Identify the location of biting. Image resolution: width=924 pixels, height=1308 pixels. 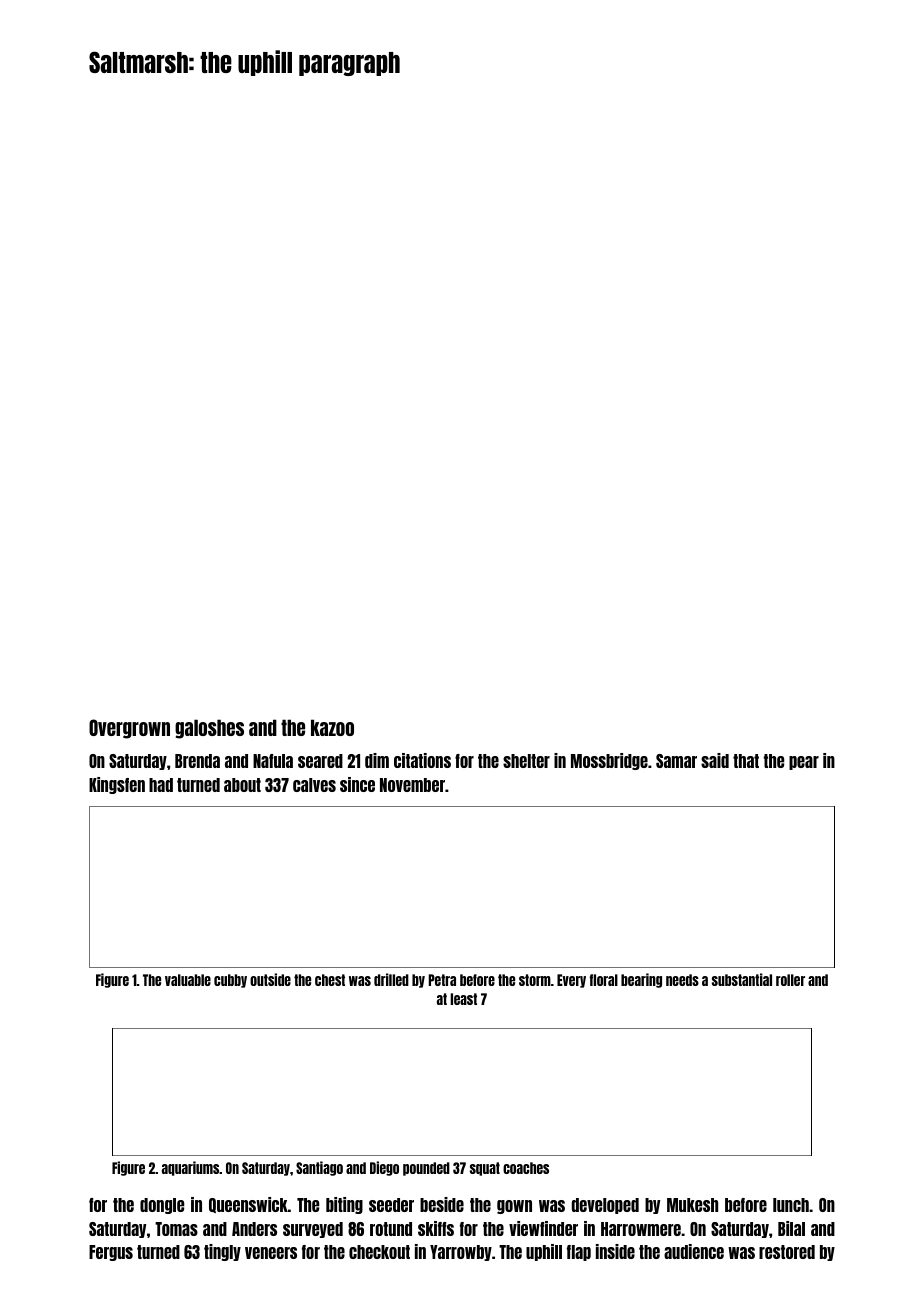
(344, 1205).
